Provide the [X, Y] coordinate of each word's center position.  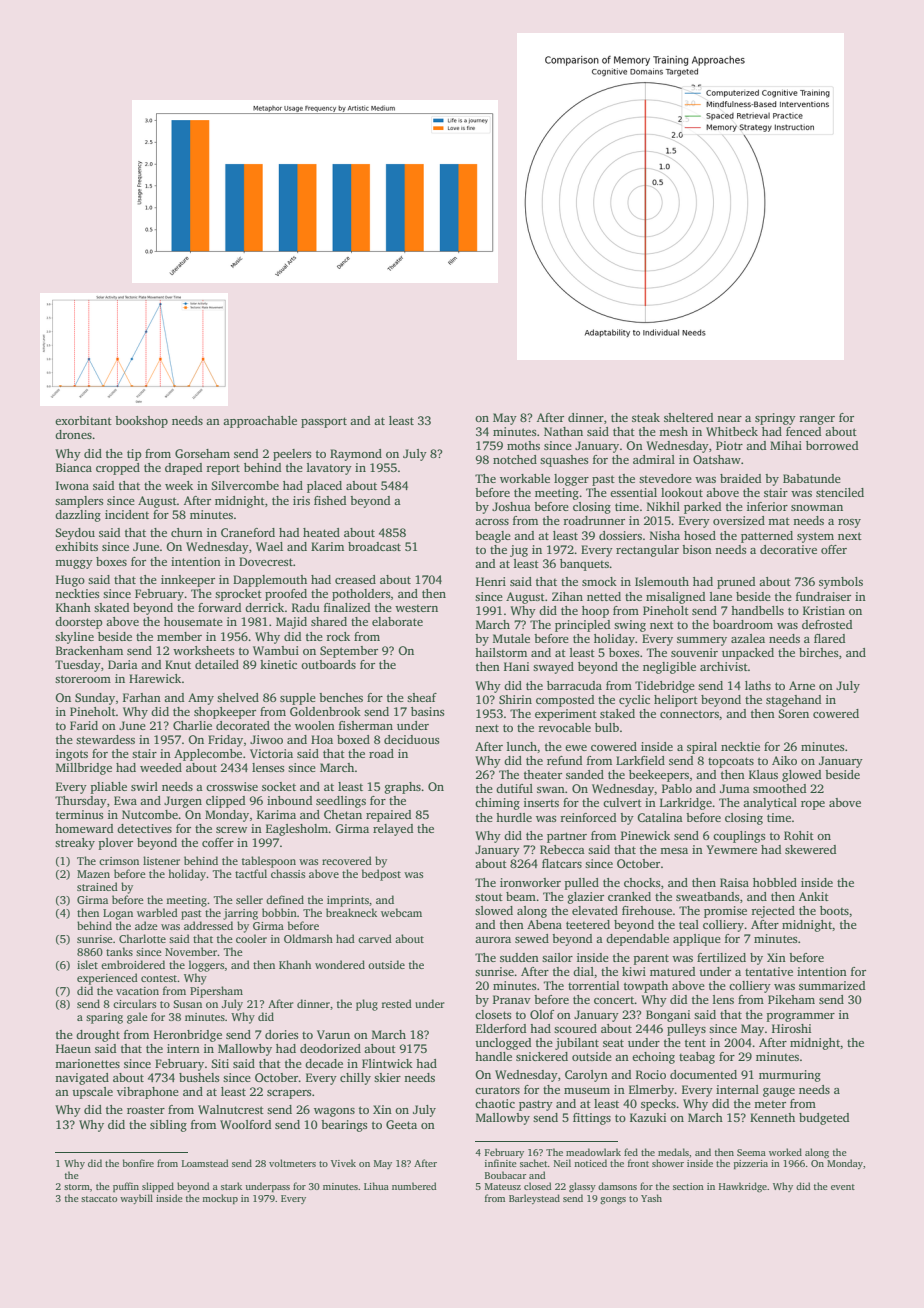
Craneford [248, 532]
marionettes [87, 1063]
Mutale [511, 638]
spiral [702, 748]
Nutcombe [150, 814]
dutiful [514, 788]
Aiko [784, 760]
